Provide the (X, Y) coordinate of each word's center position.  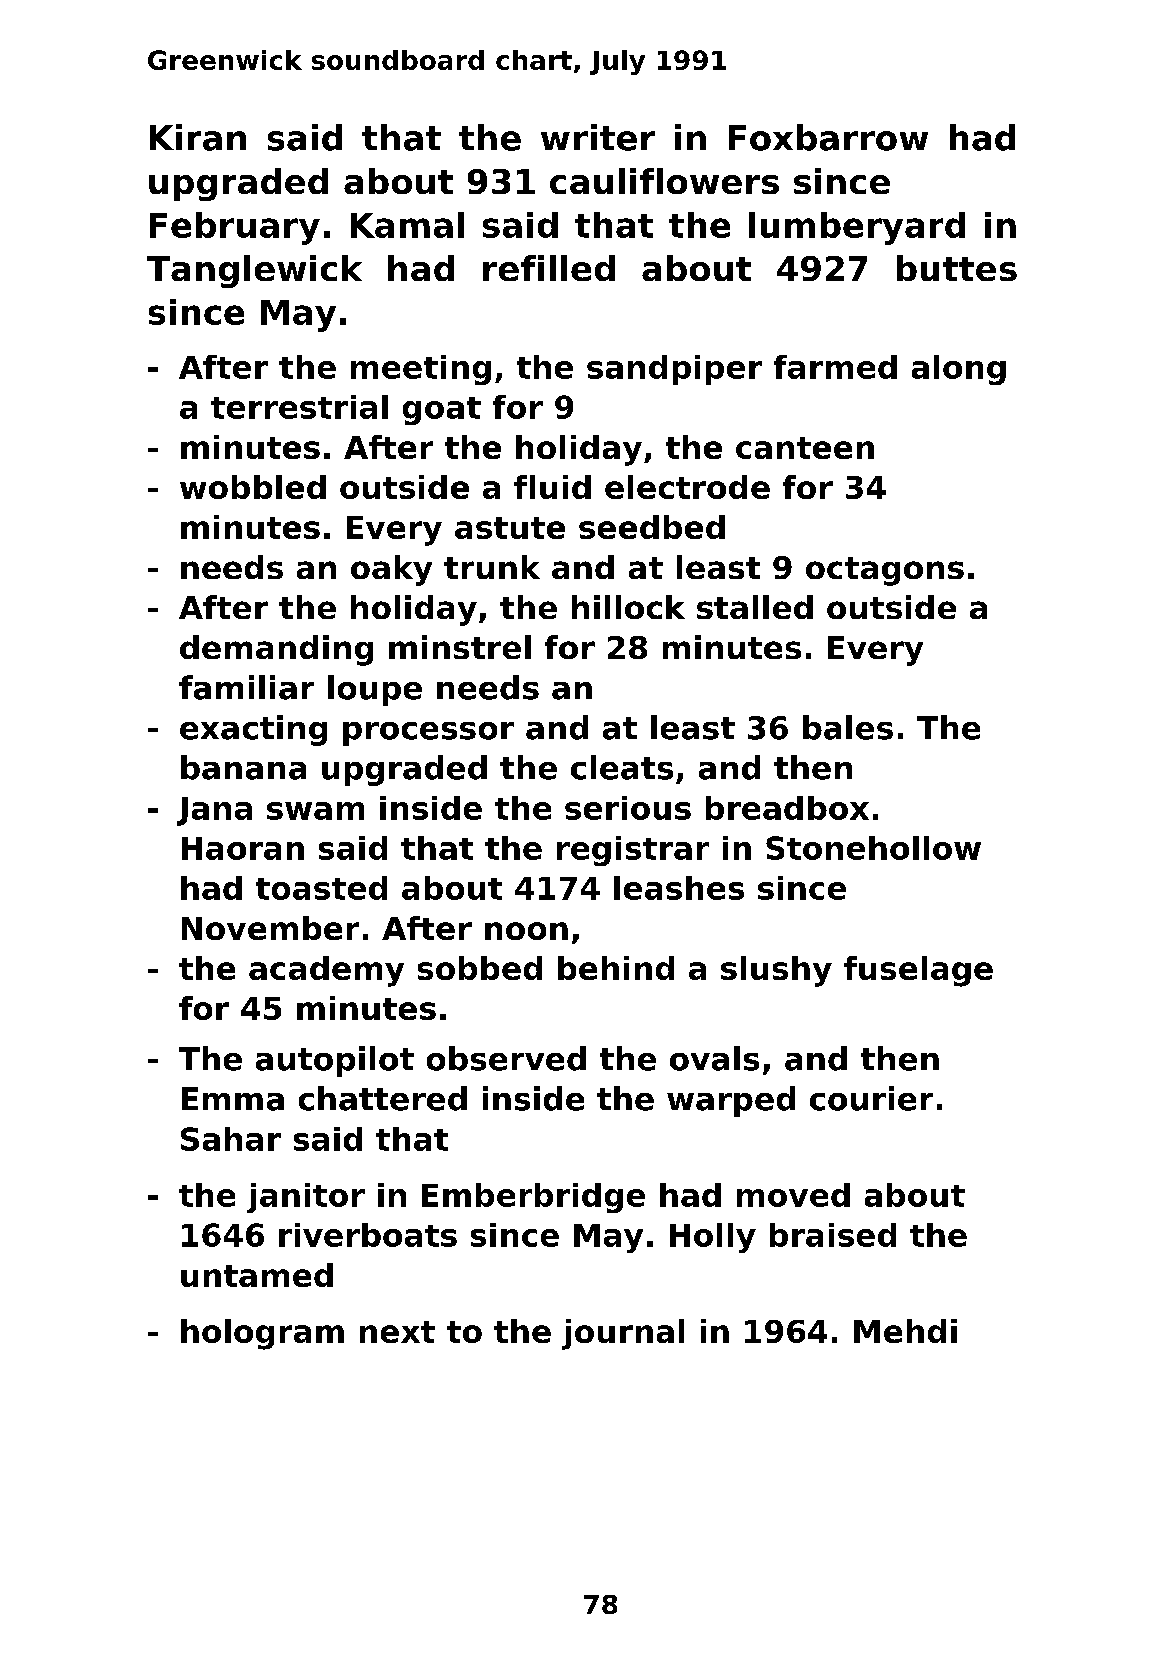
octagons (885, 571)
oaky (391, 570)
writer (598, 137)
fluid (552, 487)
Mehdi (905, 1331)
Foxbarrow (828, 137)
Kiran (198, 137)
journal (623, 1334)
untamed (257, 1275)
